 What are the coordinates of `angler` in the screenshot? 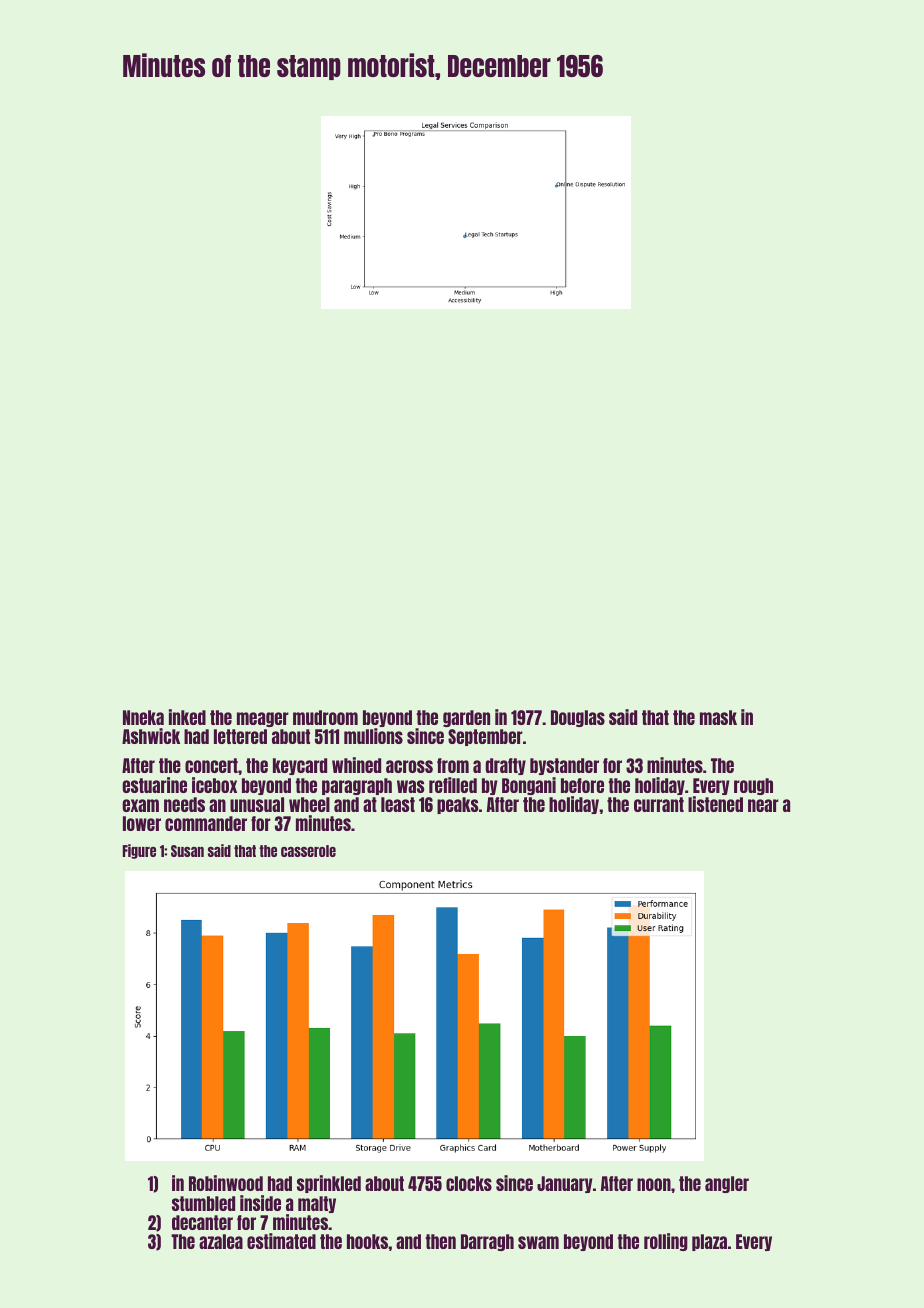 It's located at (727, 1184).
